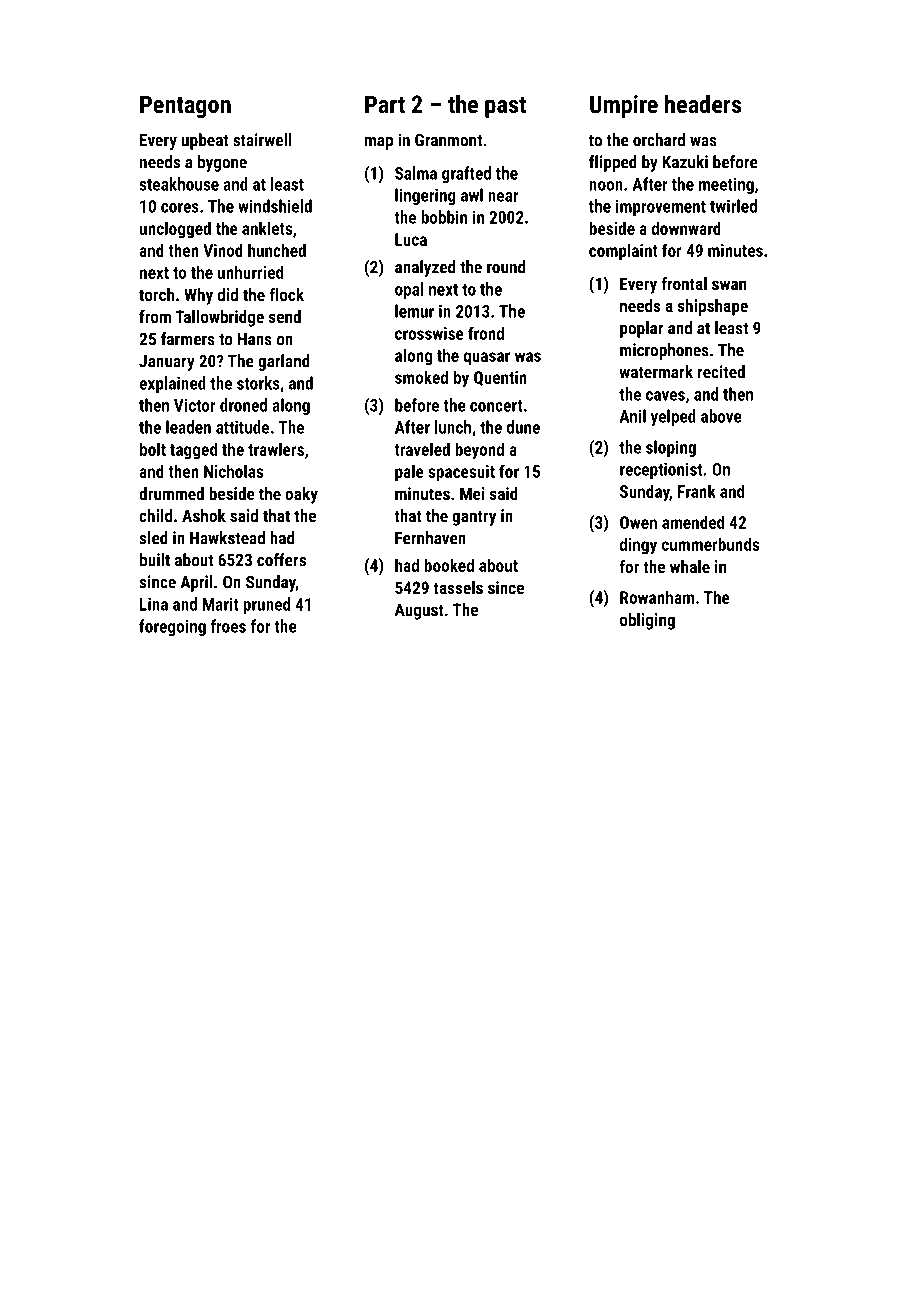 The height and width of the image is (1316, 908). What do you see at coordinates (223, 250) in the image?
I see `Vinod` at bounding box center [223, 250].
